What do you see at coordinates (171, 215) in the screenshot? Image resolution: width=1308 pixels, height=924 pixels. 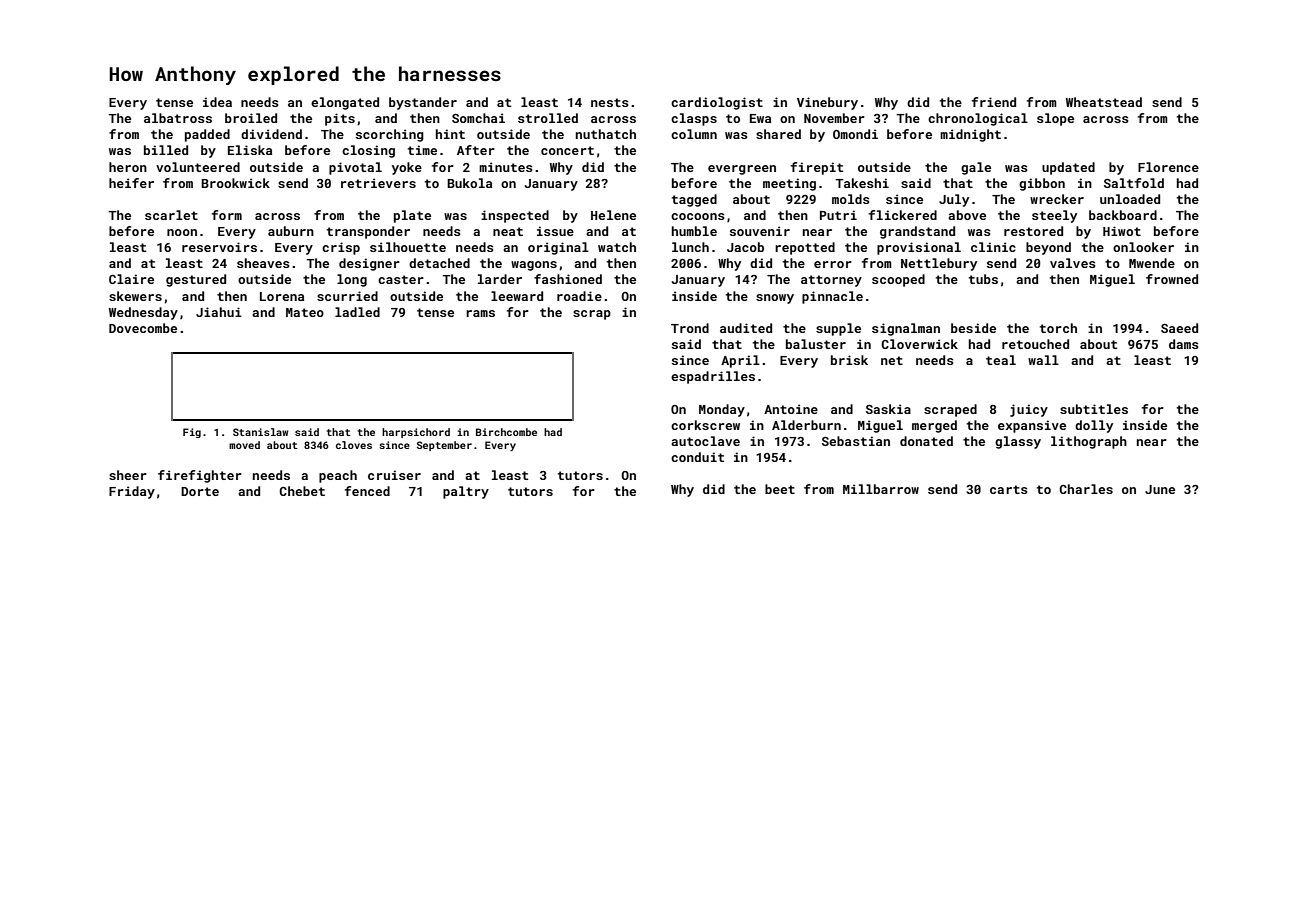 I see `scarlet` at bounding box center [171, 215].
